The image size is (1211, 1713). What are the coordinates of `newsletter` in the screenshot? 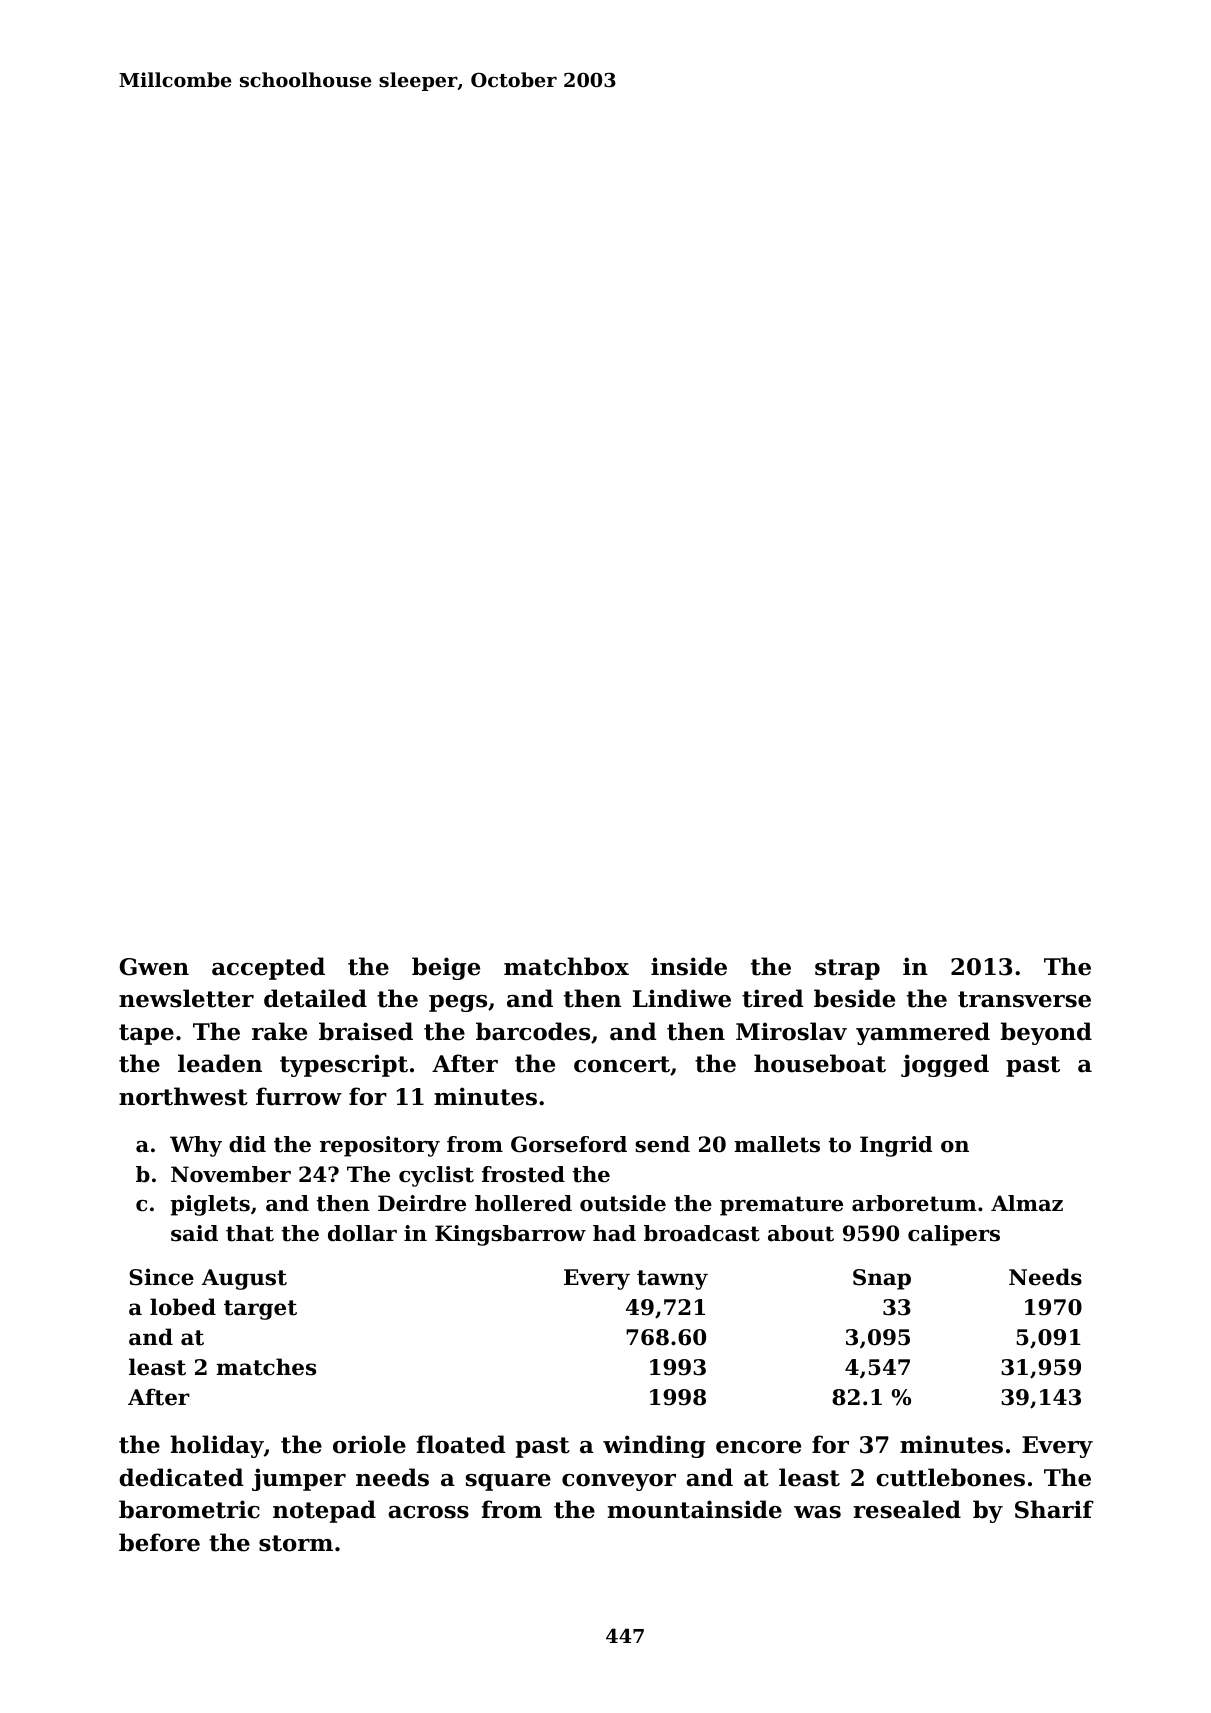 It's located at (186, 998).
